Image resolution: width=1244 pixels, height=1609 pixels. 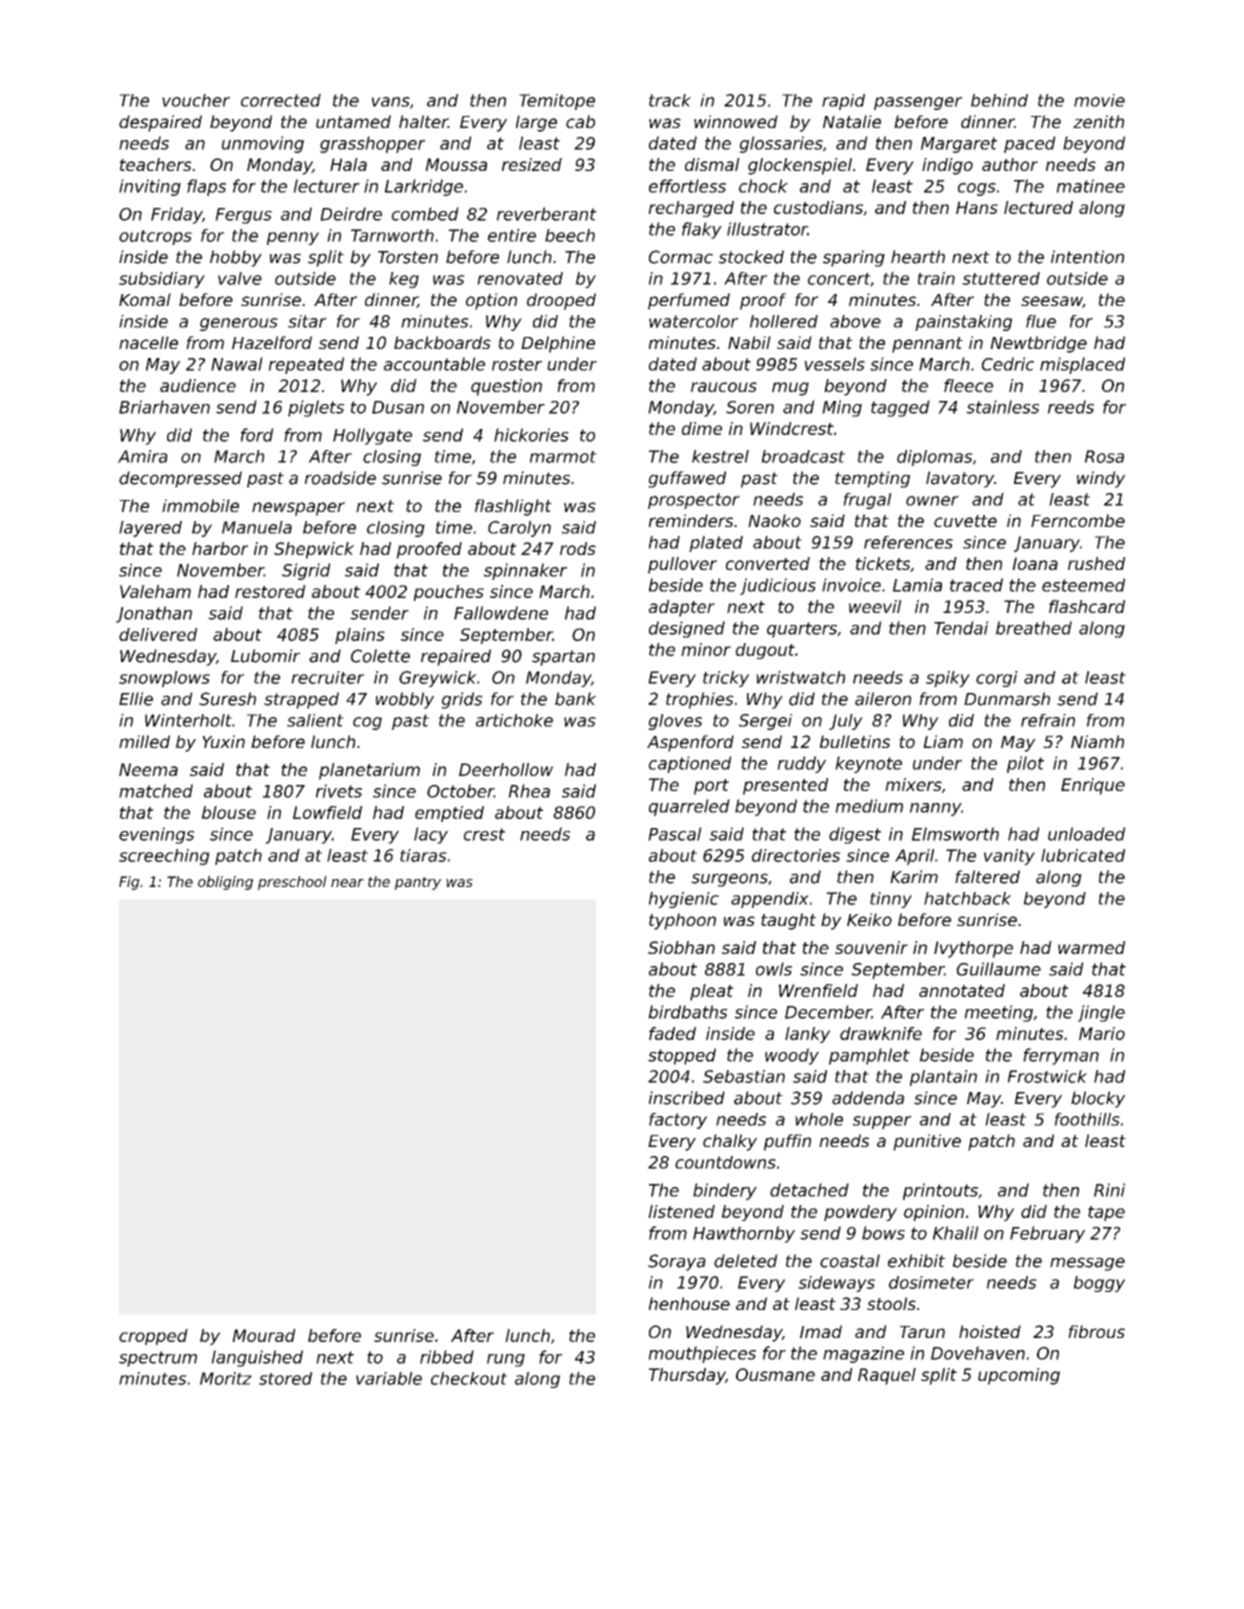 I want to click on plantain, so click(x=943, y=1078).
